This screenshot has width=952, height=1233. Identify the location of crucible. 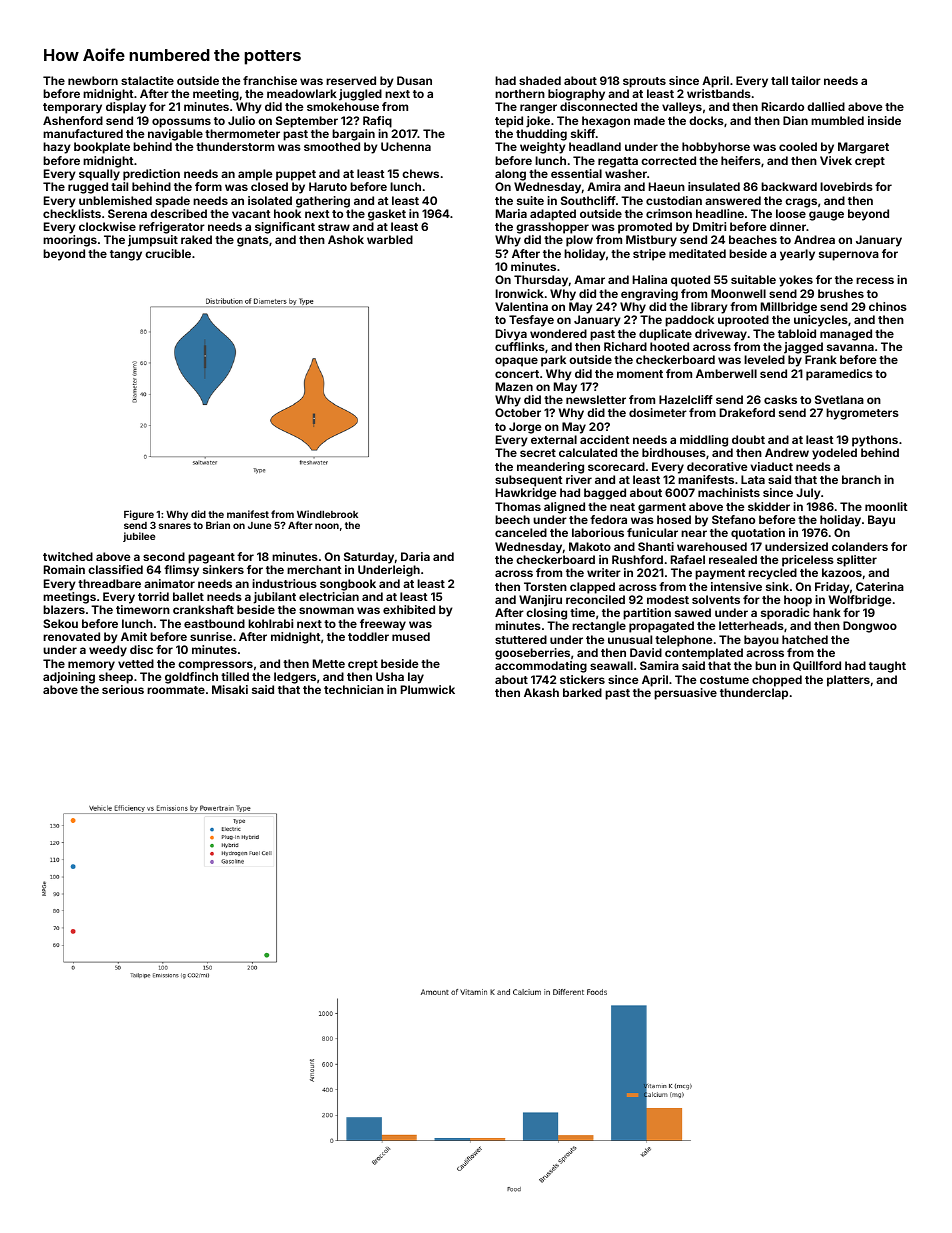
(168, 253).
